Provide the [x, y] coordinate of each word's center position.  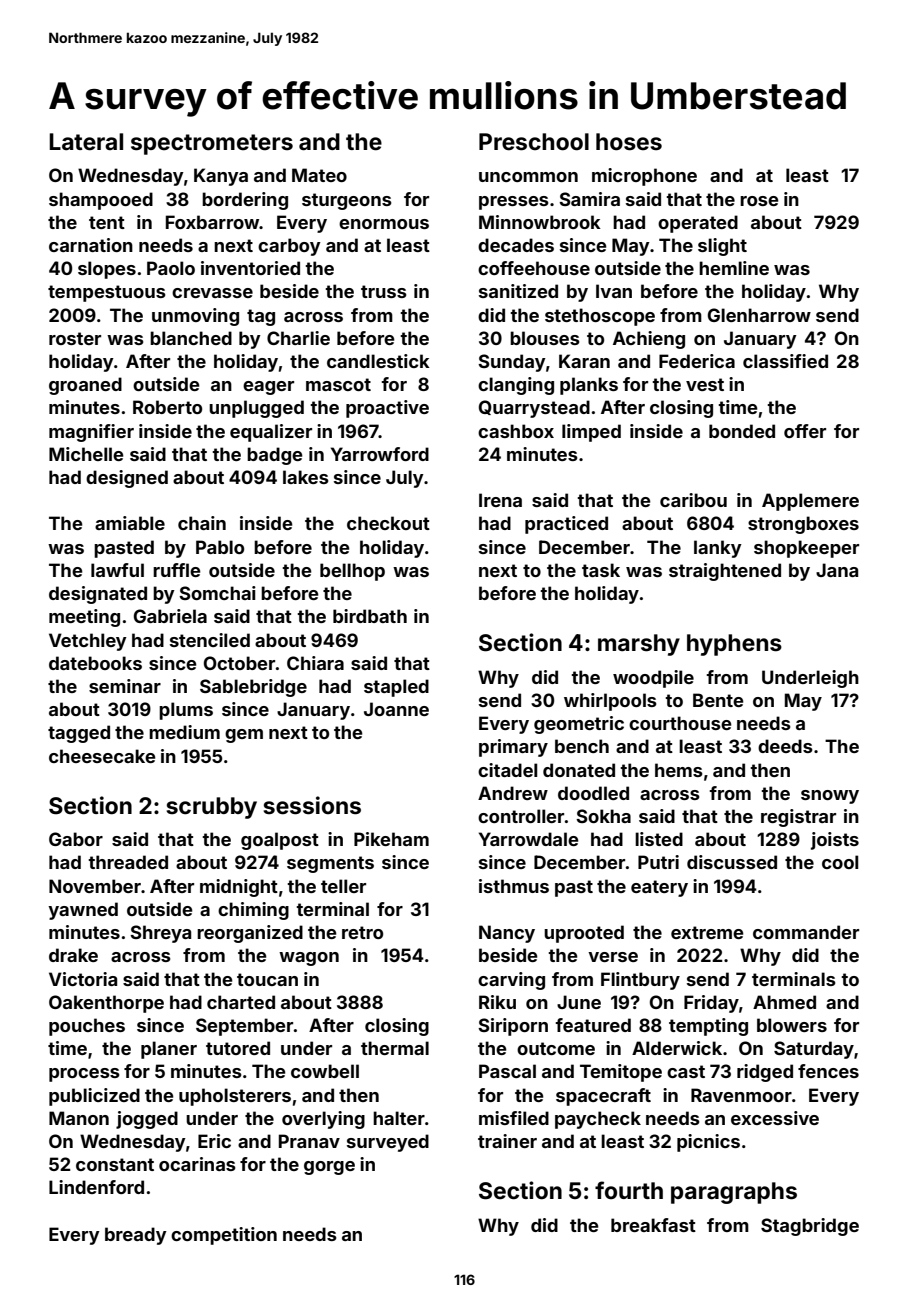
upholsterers [235, 1097]
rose [759, 201]
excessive [775, 1118]
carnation [91, 245]
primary [513, 748]
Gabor [76, 839]
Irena [500, 500]
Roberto [167, 407]
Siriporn [513, 1027]
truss [384, 291]
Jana [837, 570]
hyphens [734, 645]
